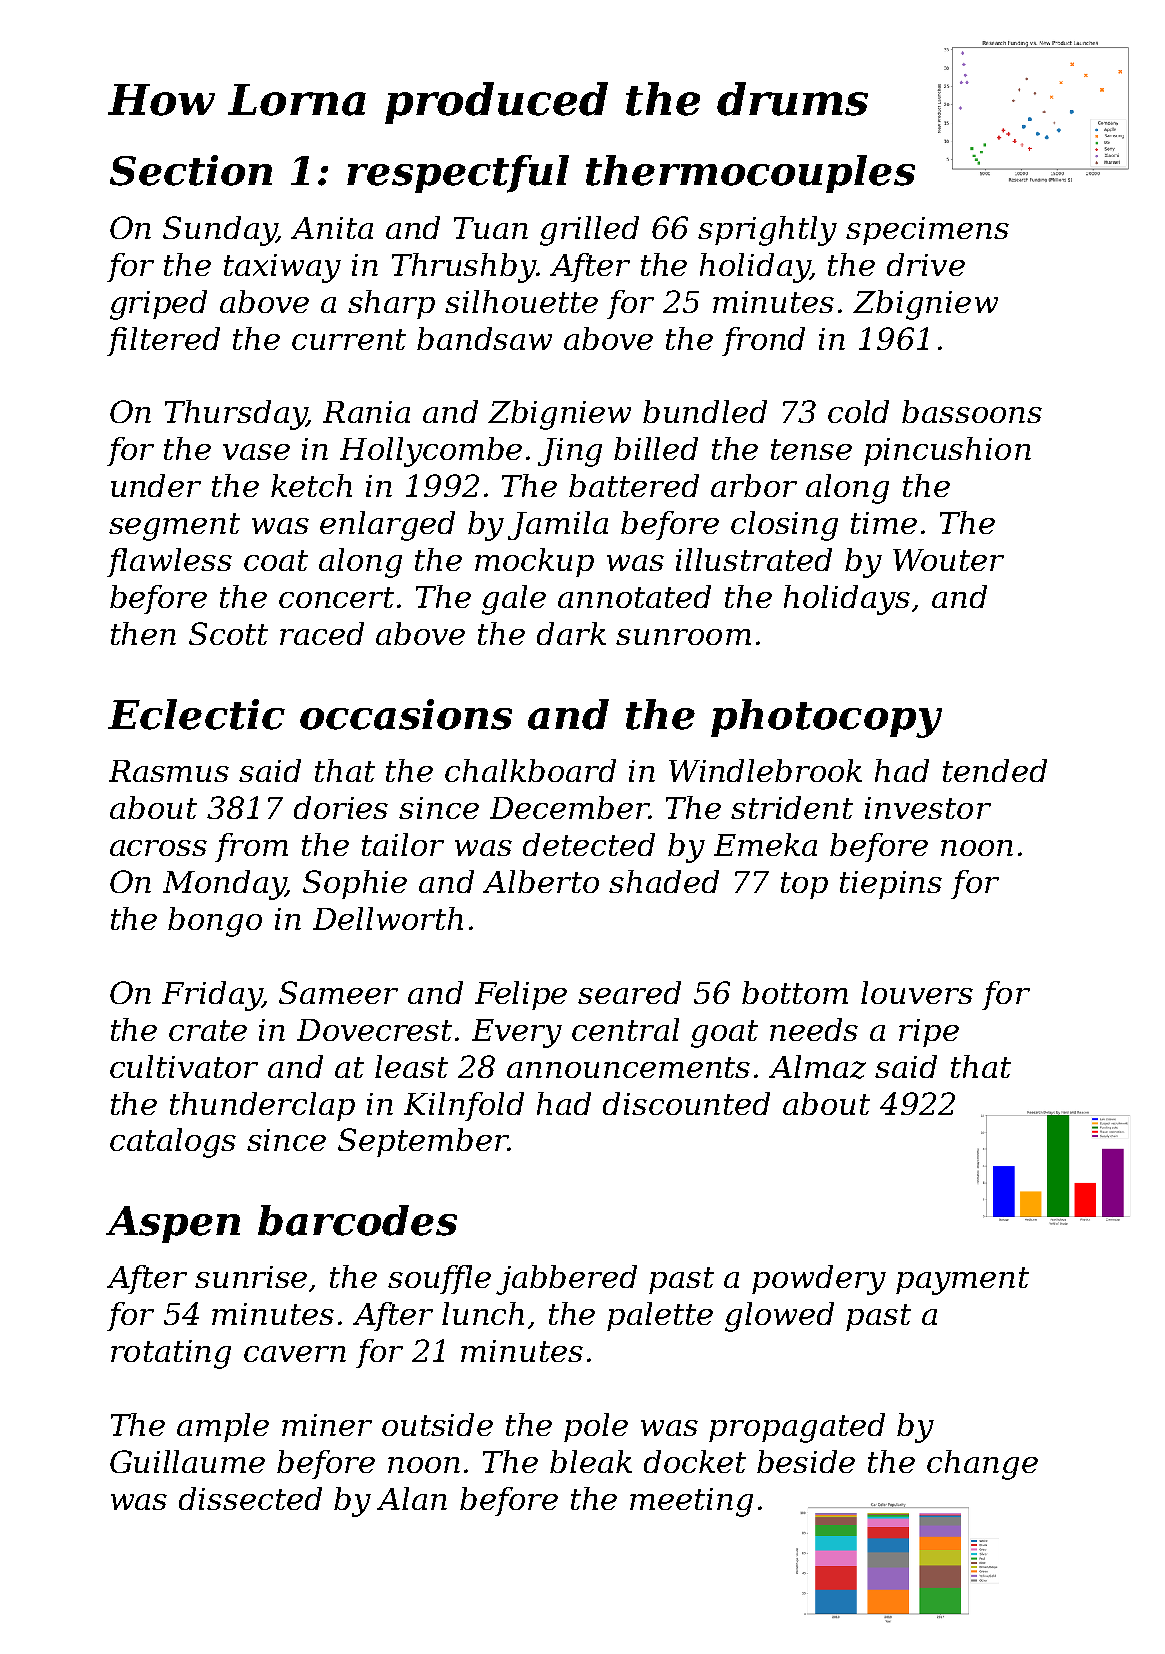  I want to click on payment, so click(962, 1281).
